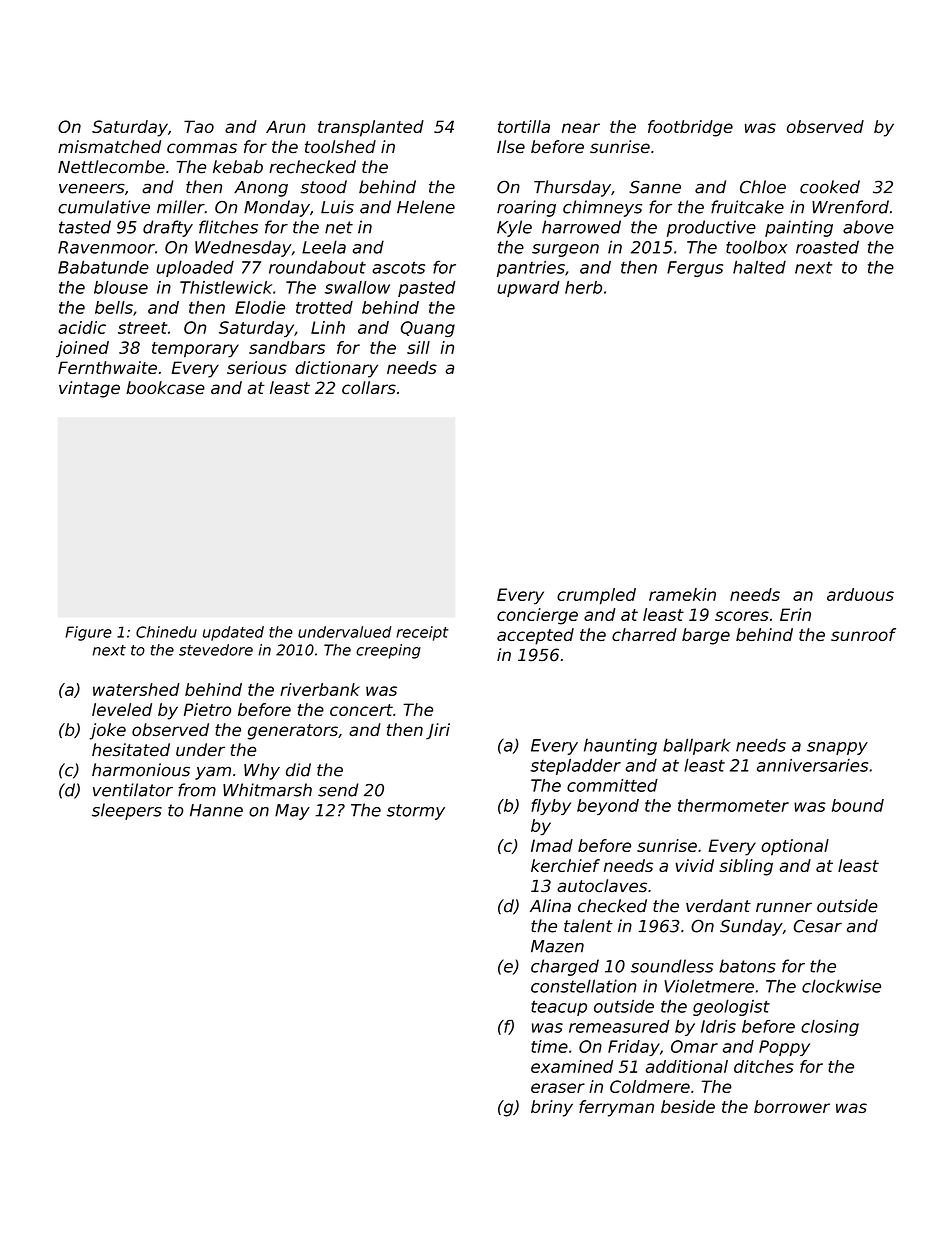 The image size is (952, 1233). I want to click on miller, so click(181, 207).
